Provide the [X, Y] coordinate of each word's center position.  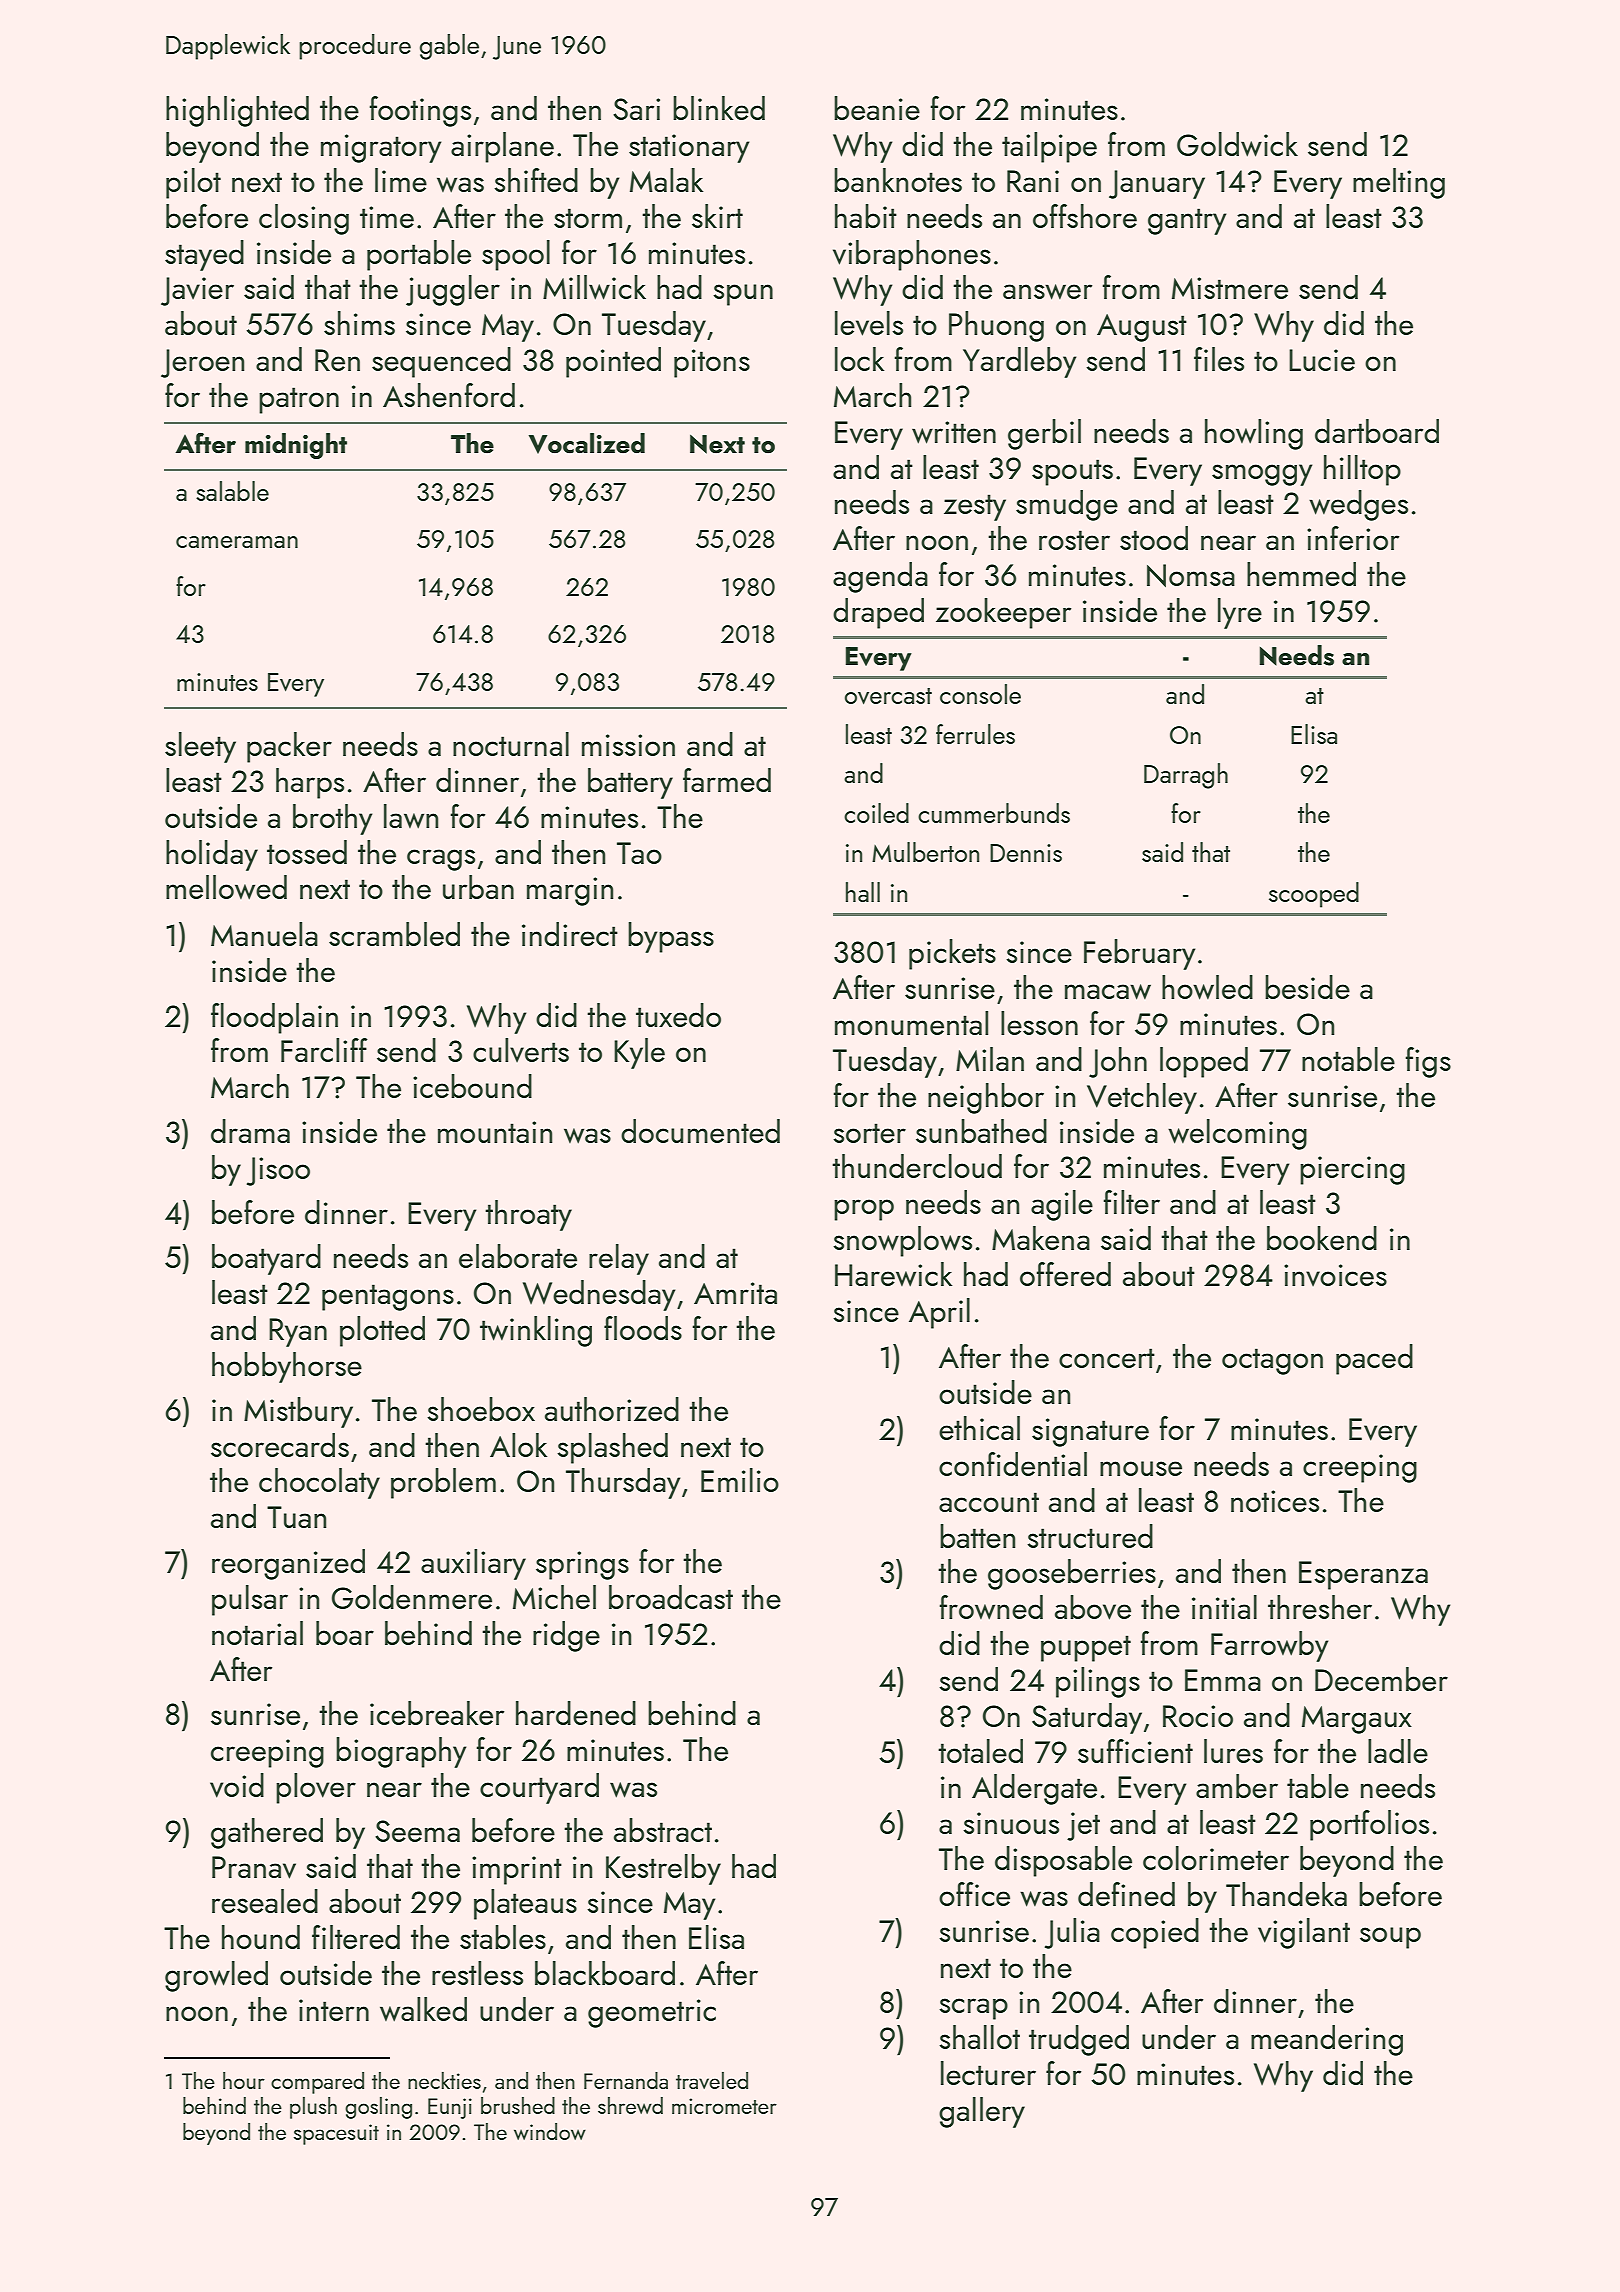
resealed [265, 1901]
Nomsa [1191, 575]
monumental [911, 1023]
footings [420, 111]
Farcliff [324, 1050]
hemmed [1301, 574]
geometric [652, 2013]
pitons [712, 363]
